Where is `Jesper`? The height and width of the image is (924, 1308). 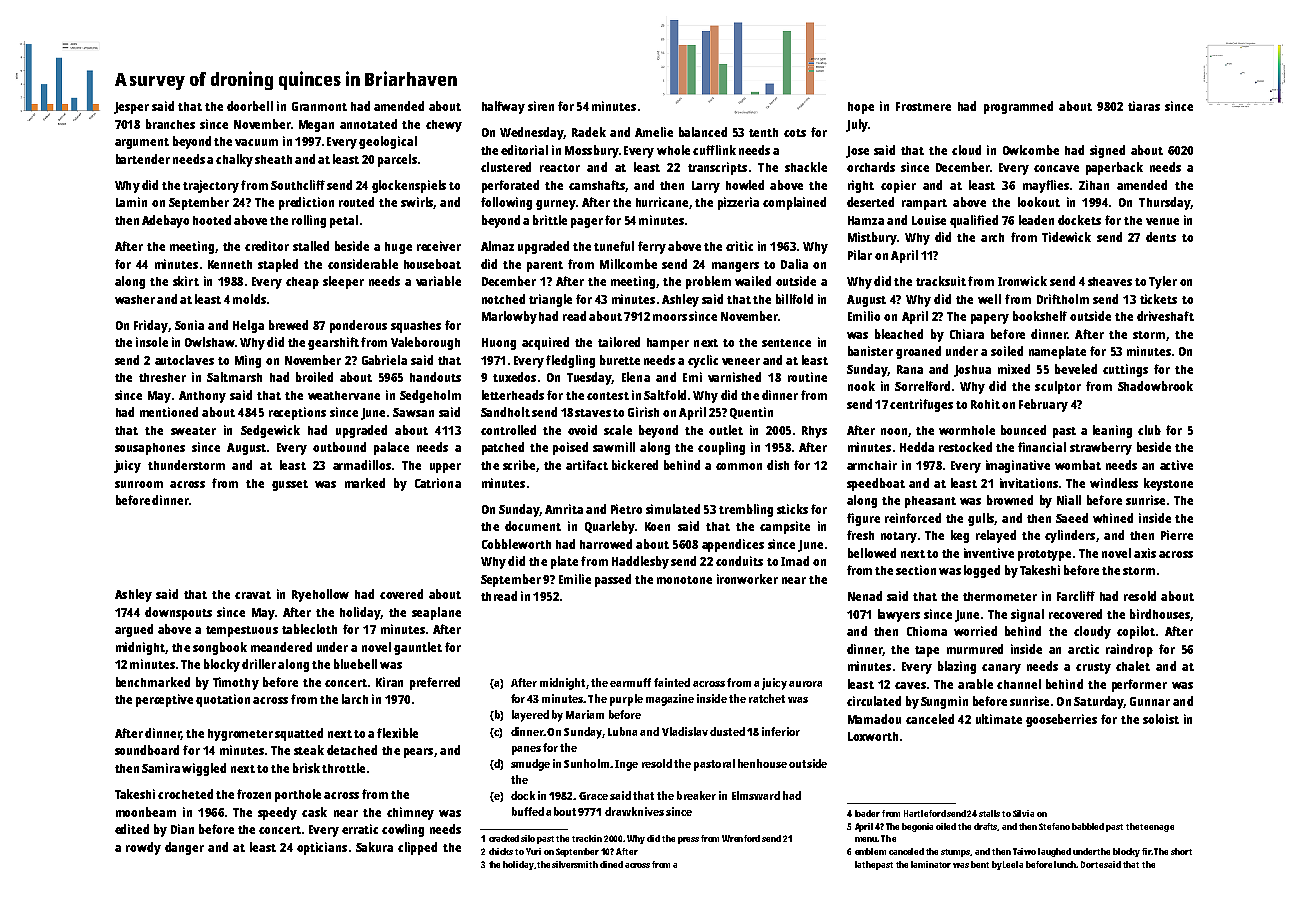 Jesper is located at coordinates (131, 108).
